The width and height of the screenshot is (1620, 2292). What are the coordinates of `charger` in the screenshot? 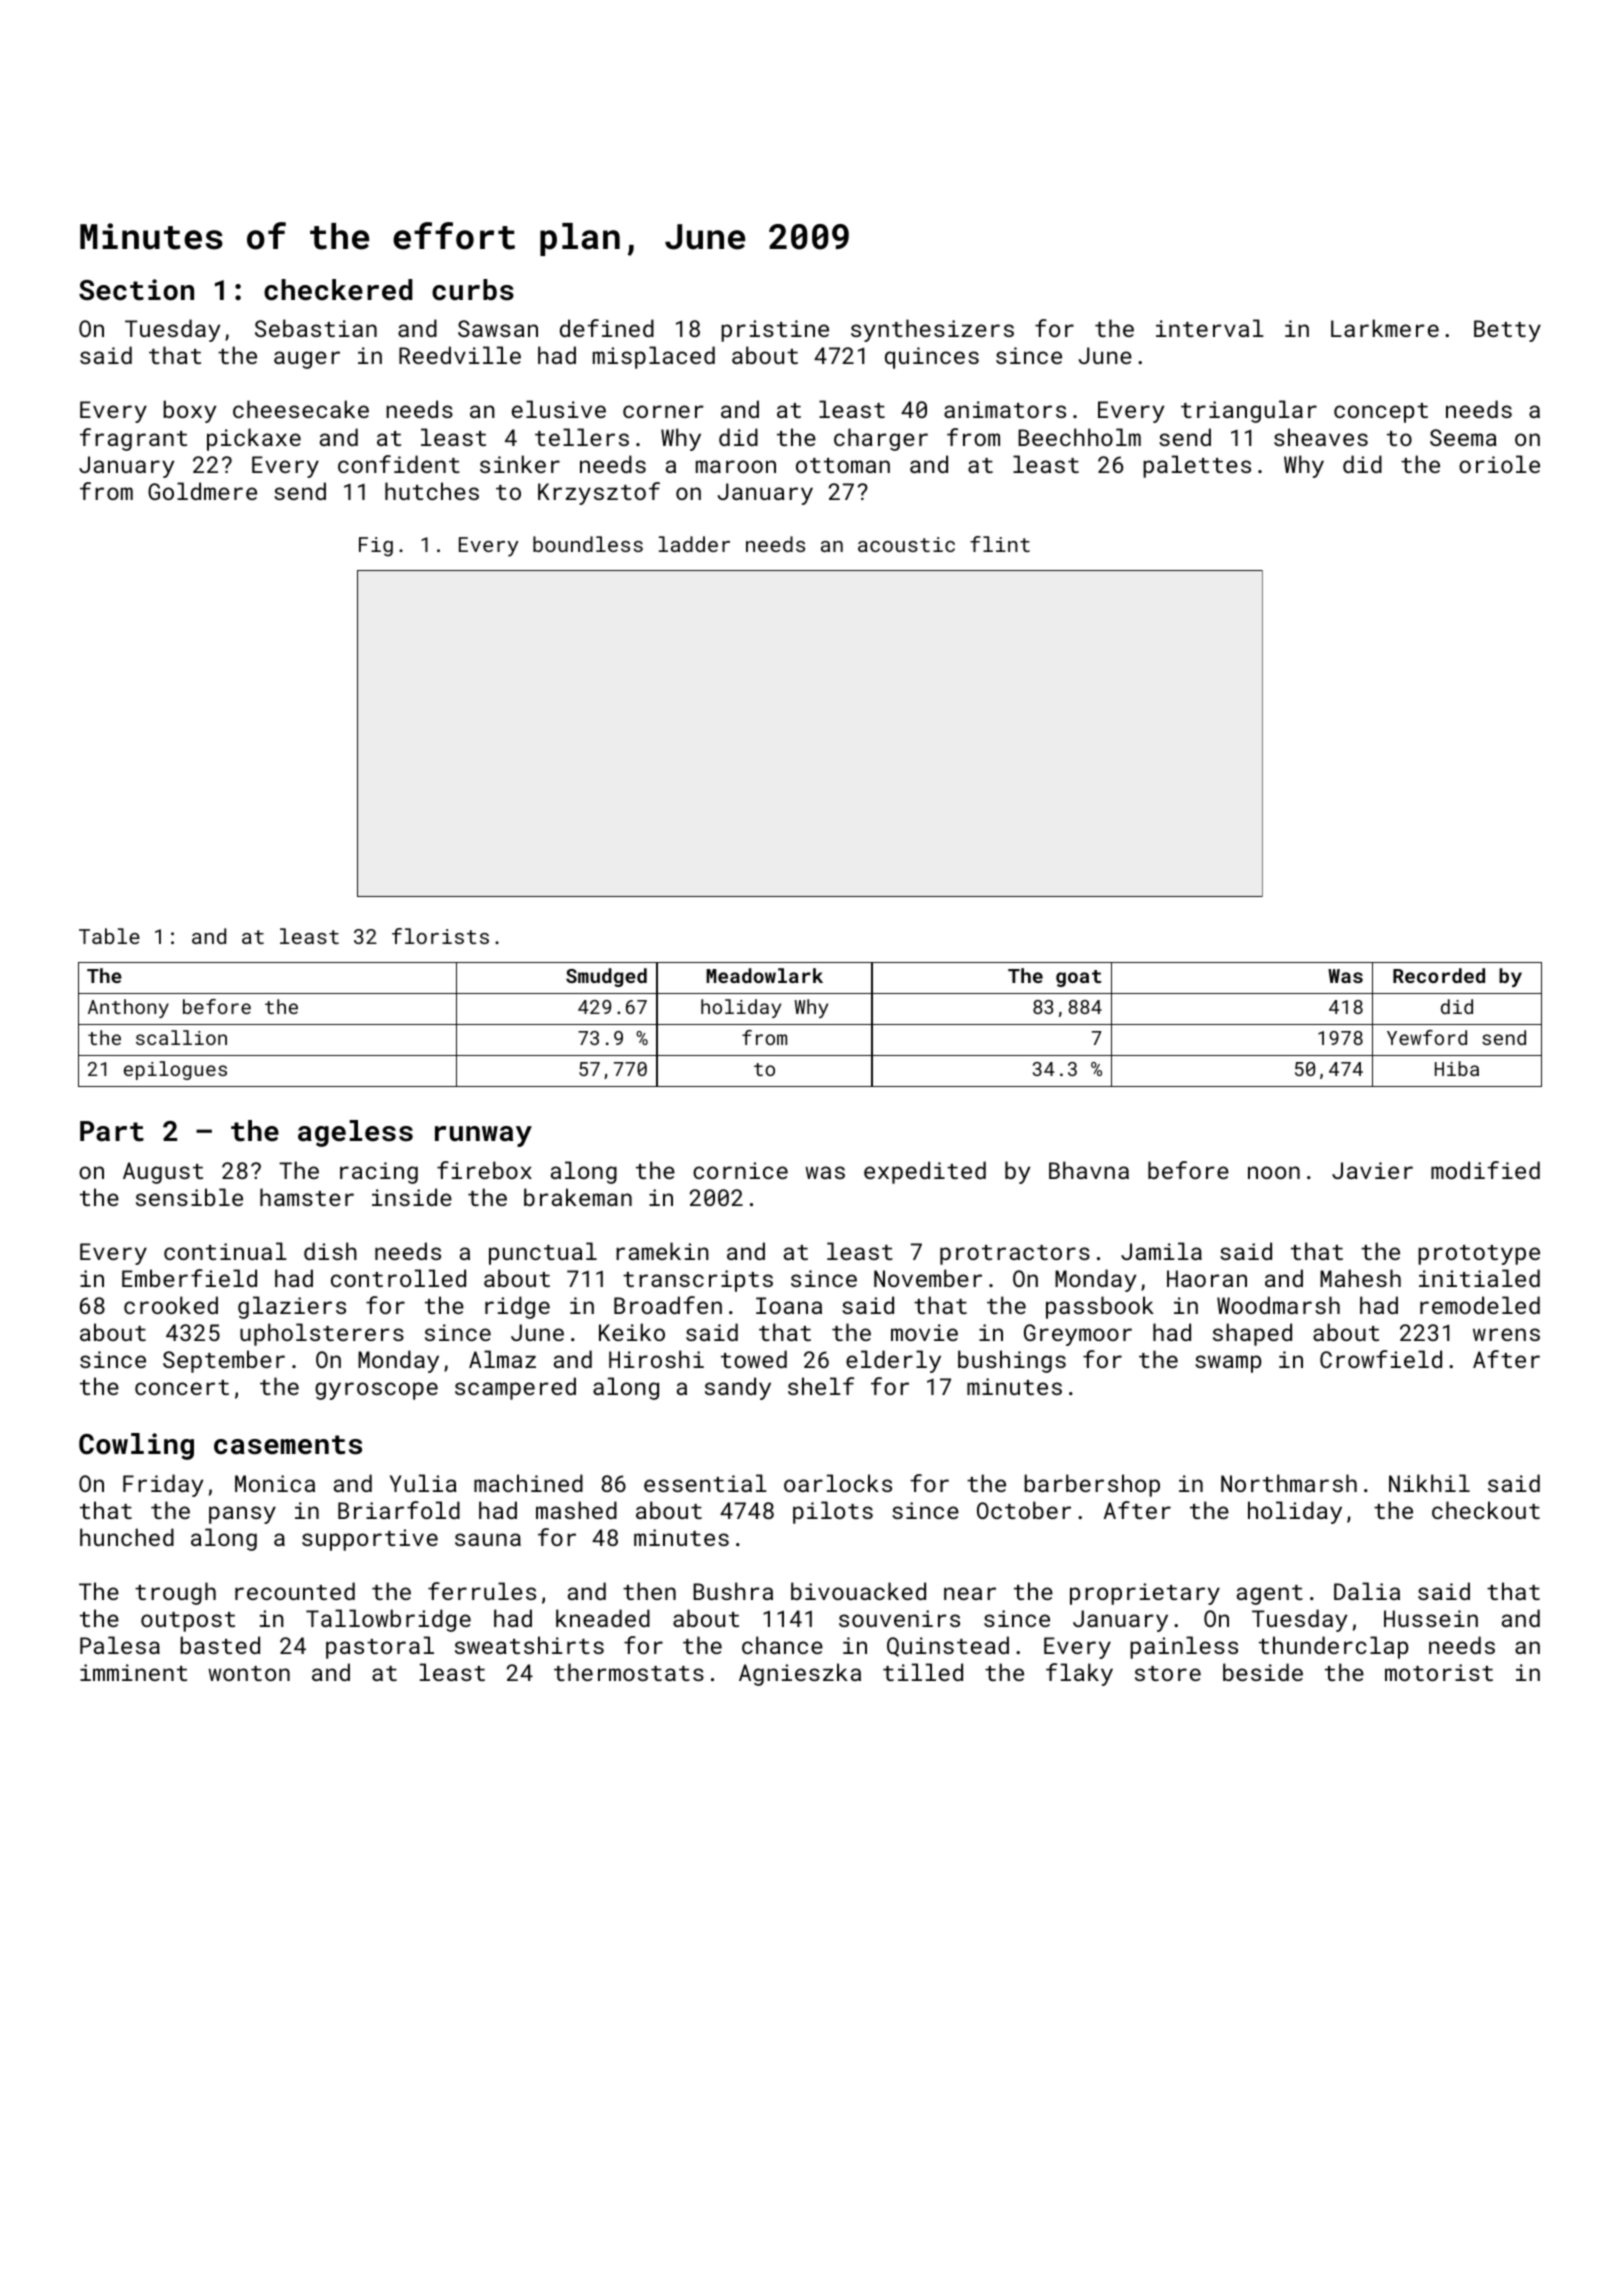 It's located at (881, 439).
